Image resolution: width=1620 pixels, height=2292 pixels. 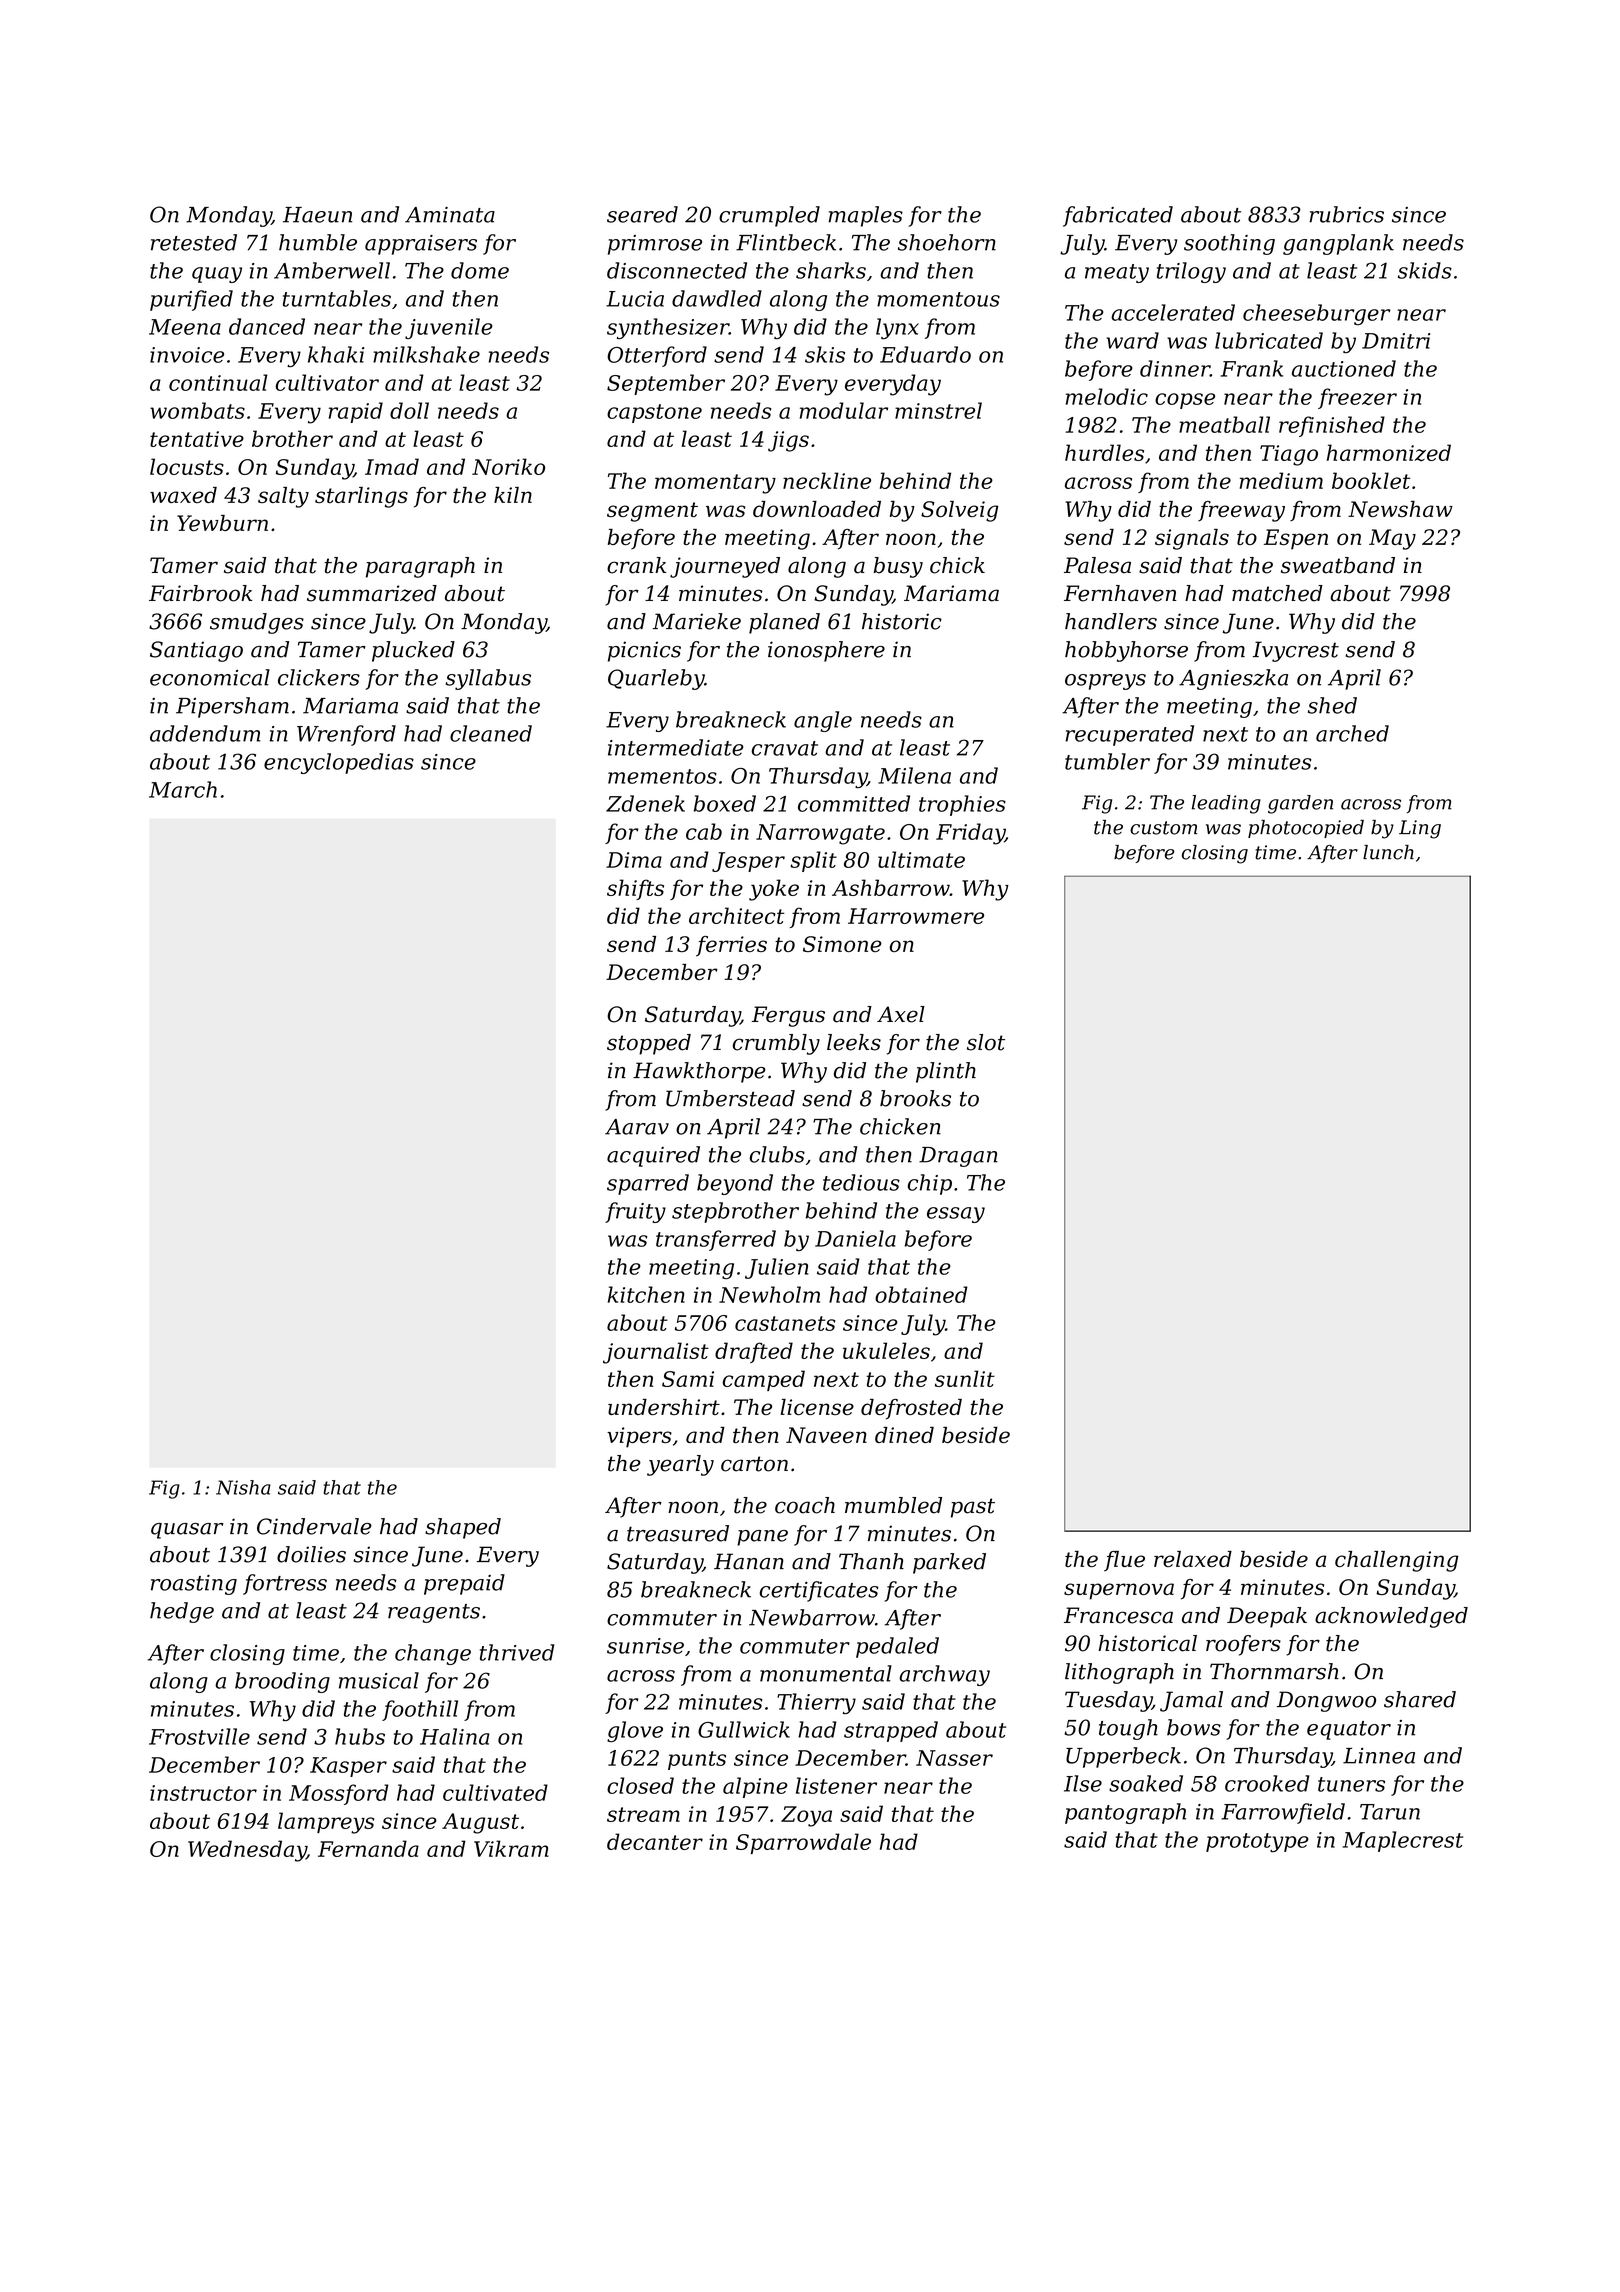 What do you see at coordinates (688, 1379) in the screenshot?
I see `Sami` at bounding box center [688, 1379].
